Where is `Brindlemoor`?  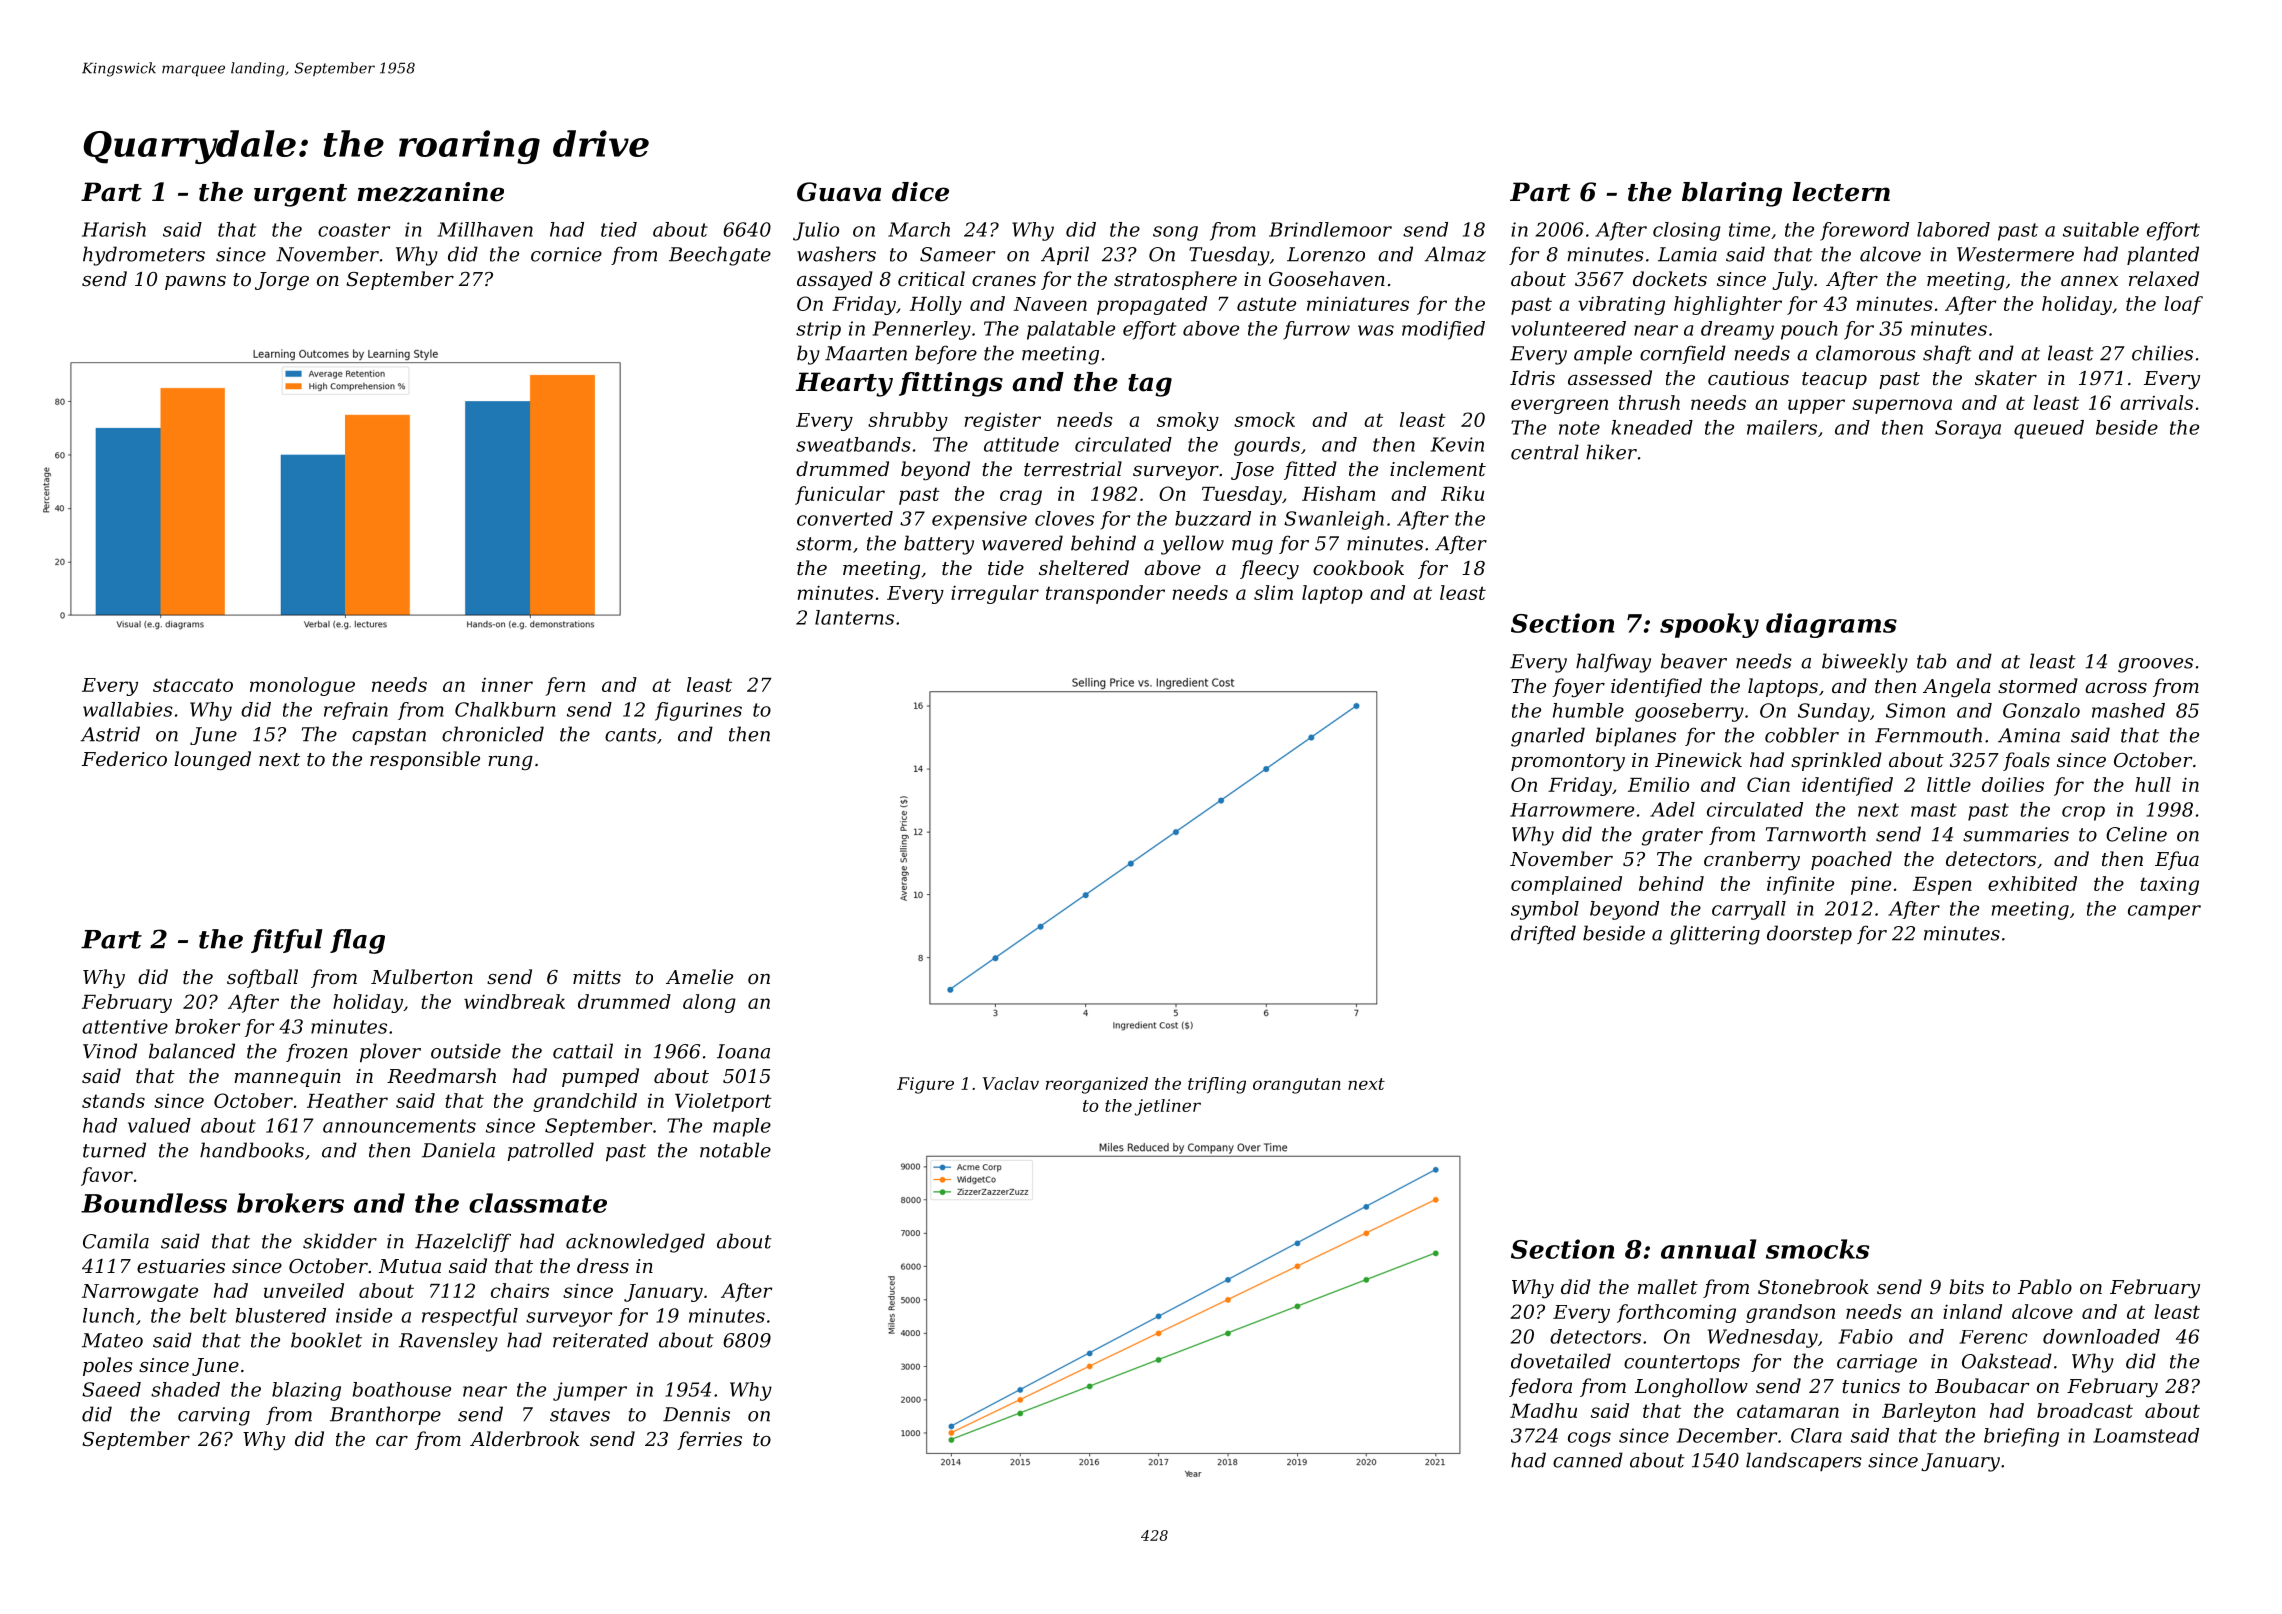 Brindlemoor is located at coordinates (1330, 229).
